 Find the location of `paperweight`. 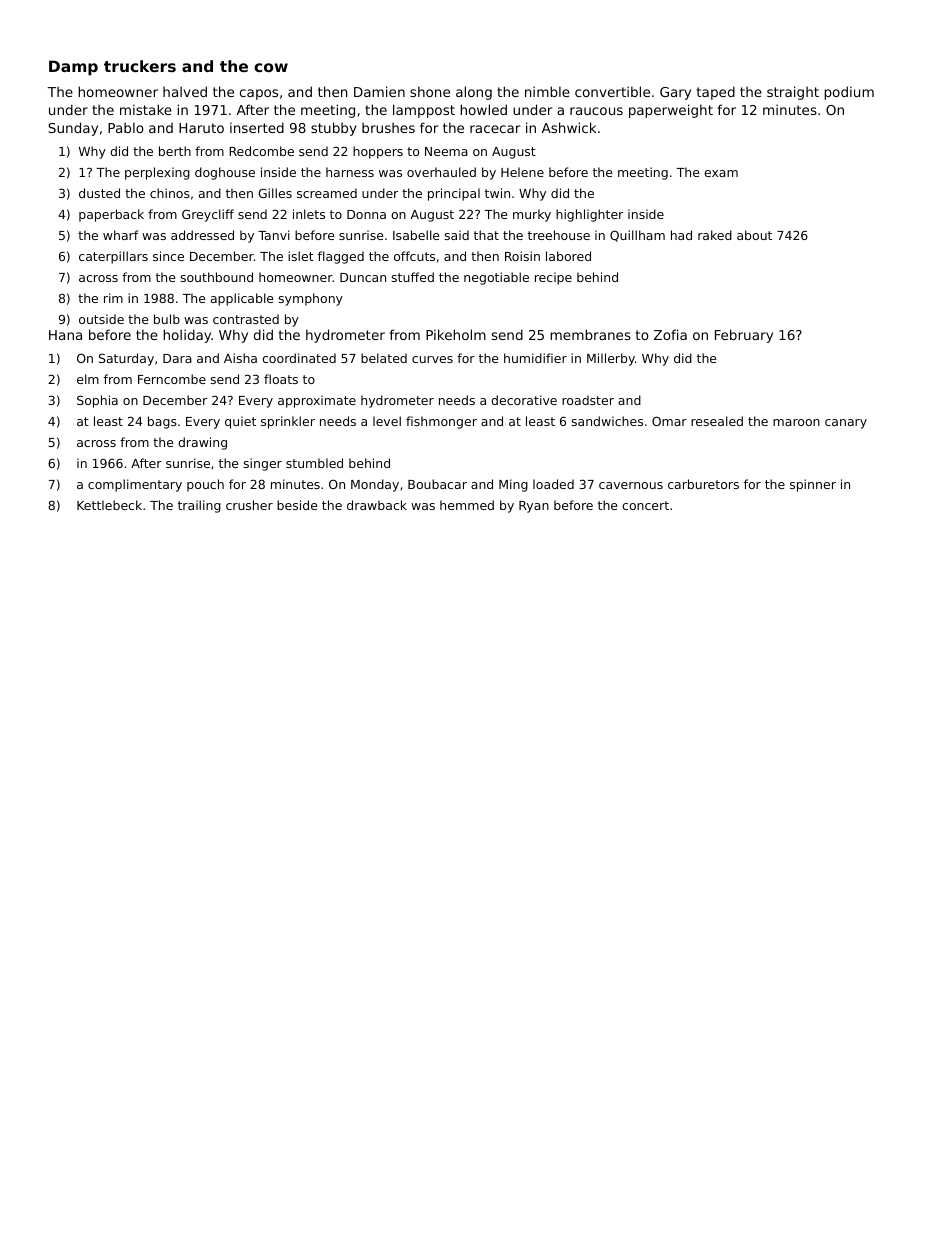

paperweight is located at coordinates (671, 111).
